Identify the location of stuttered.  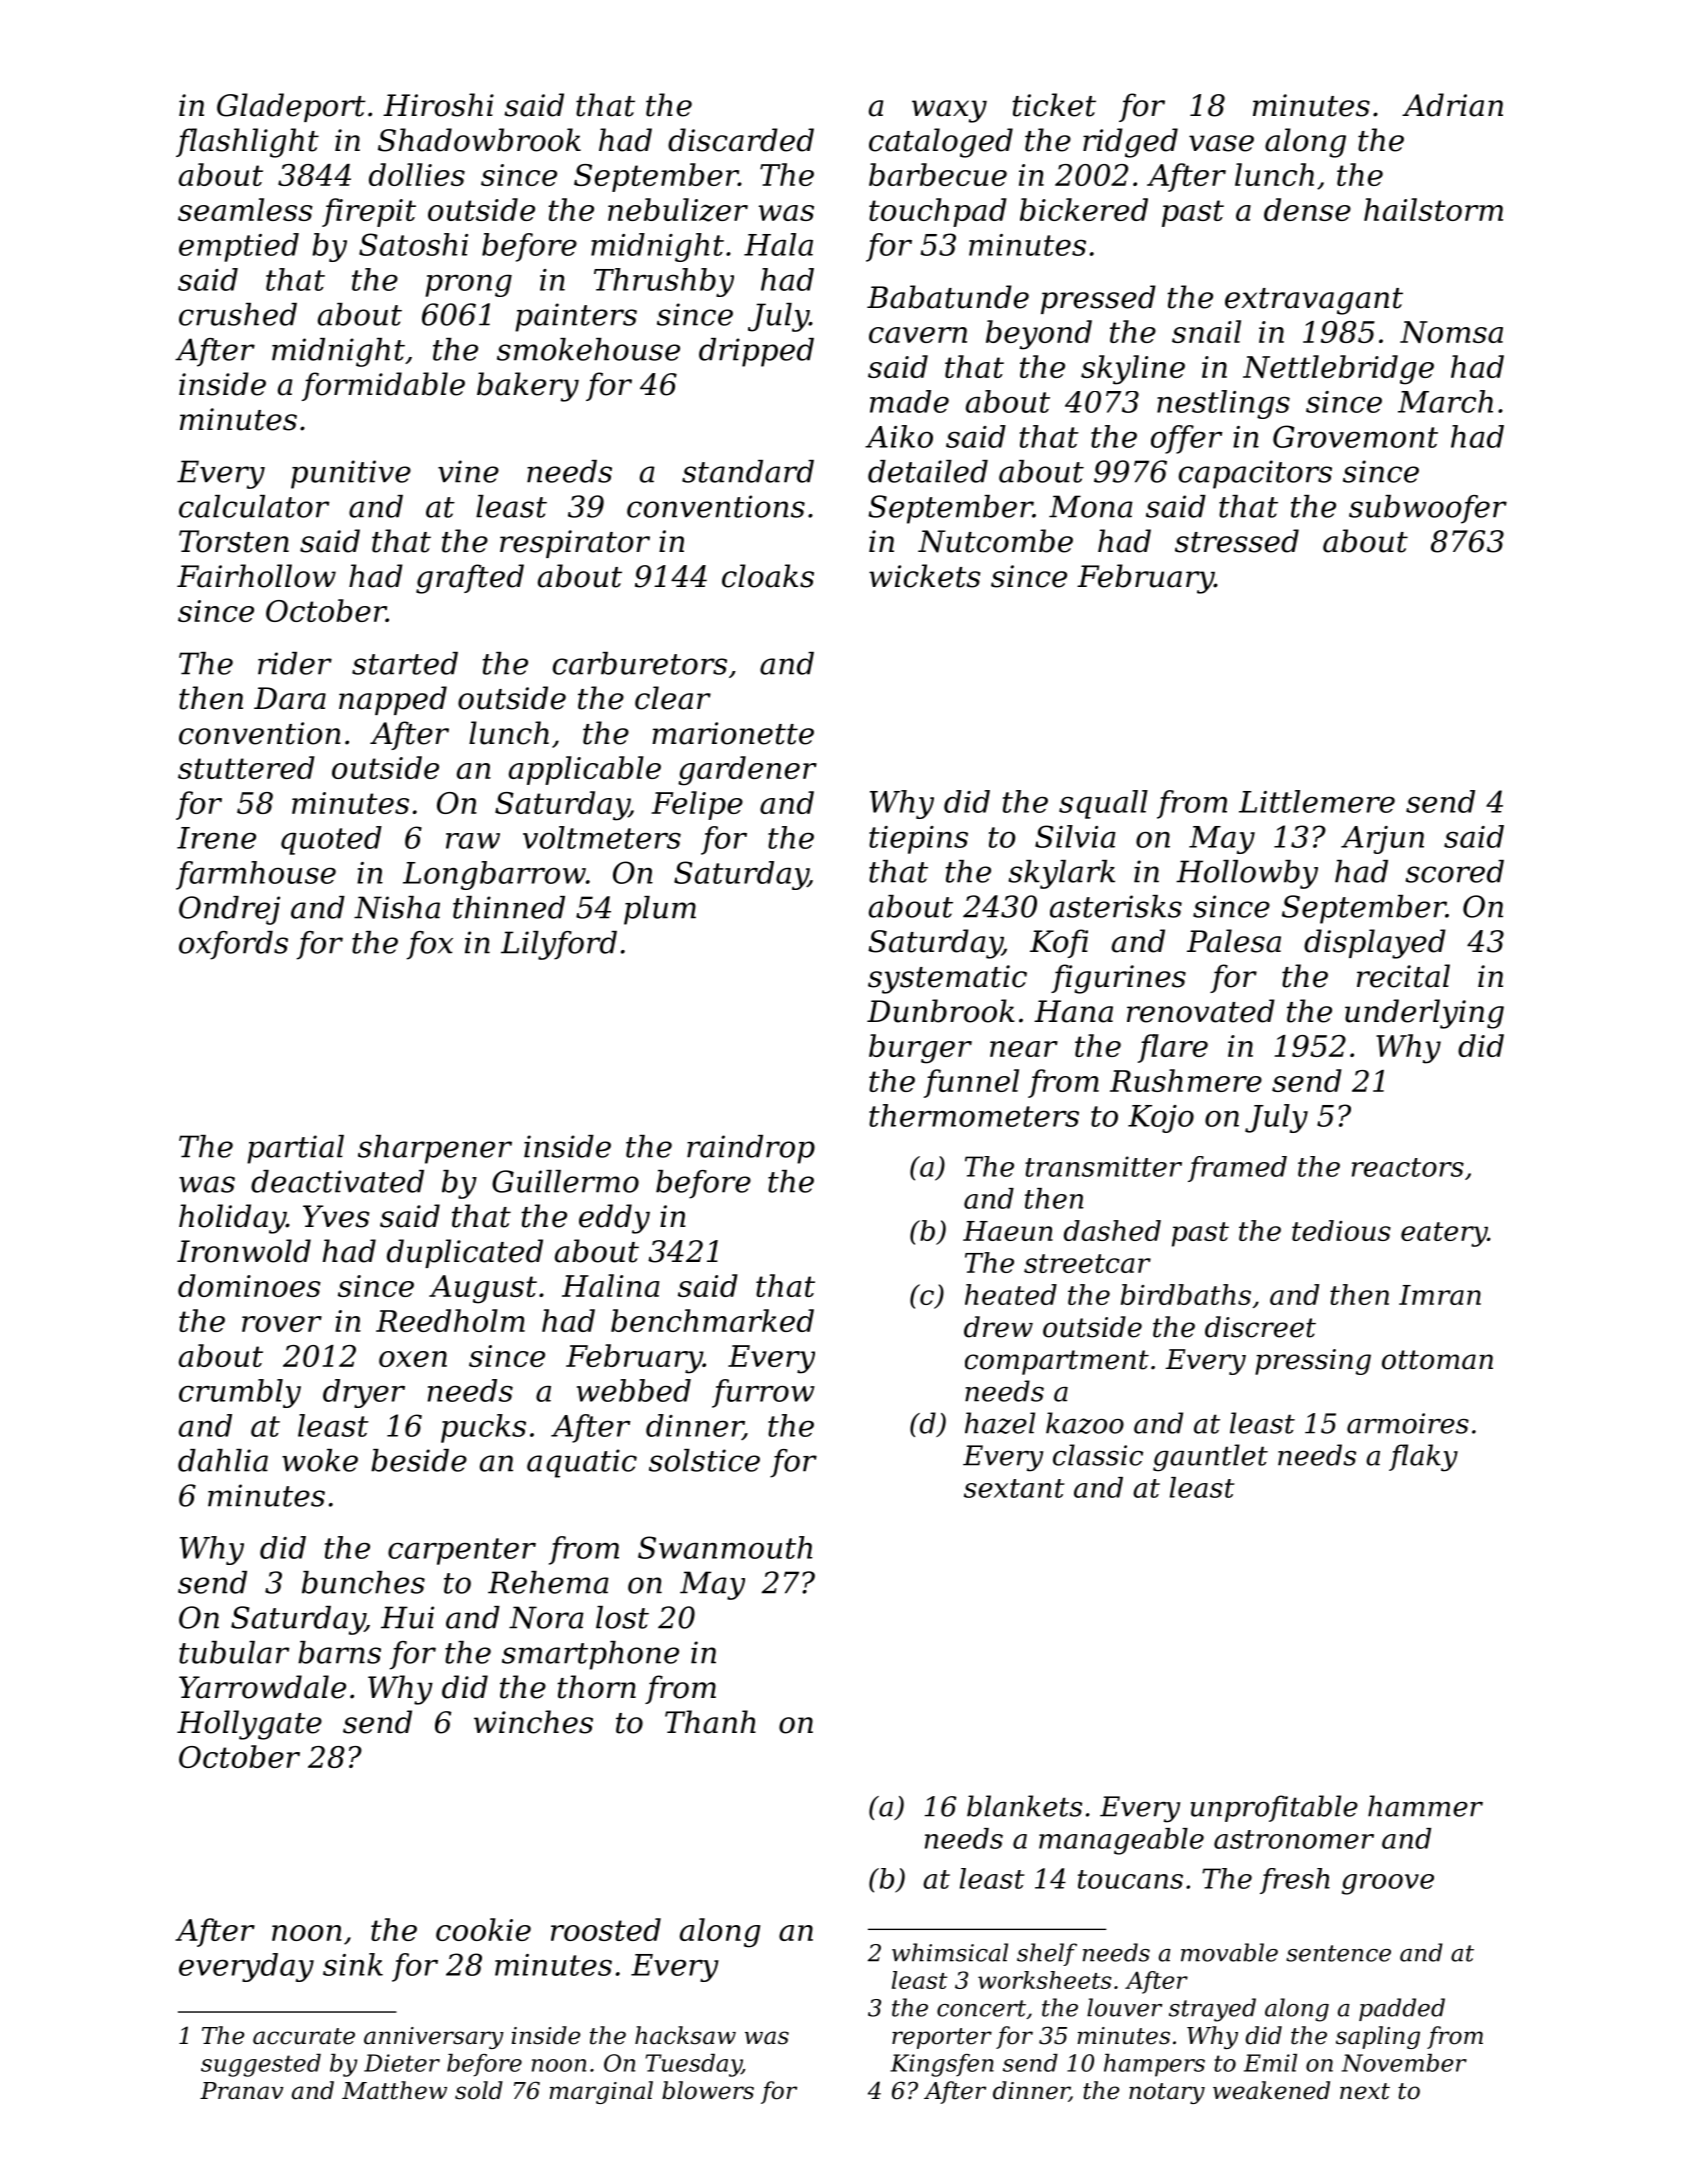
(246, 767).
